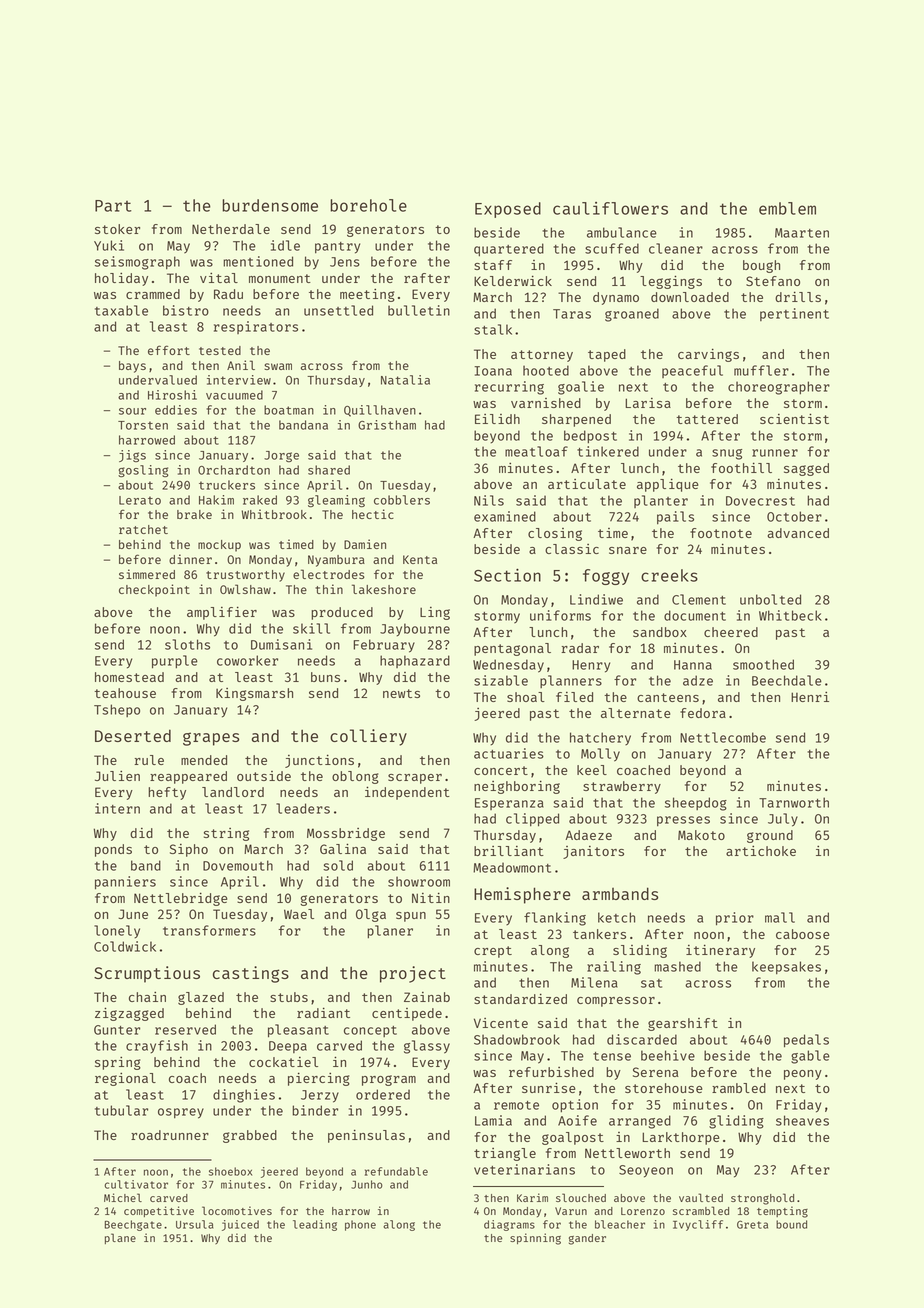 The height and width of the screenshot is (1308, 924). I want to click on Part, so click(113, 206).
